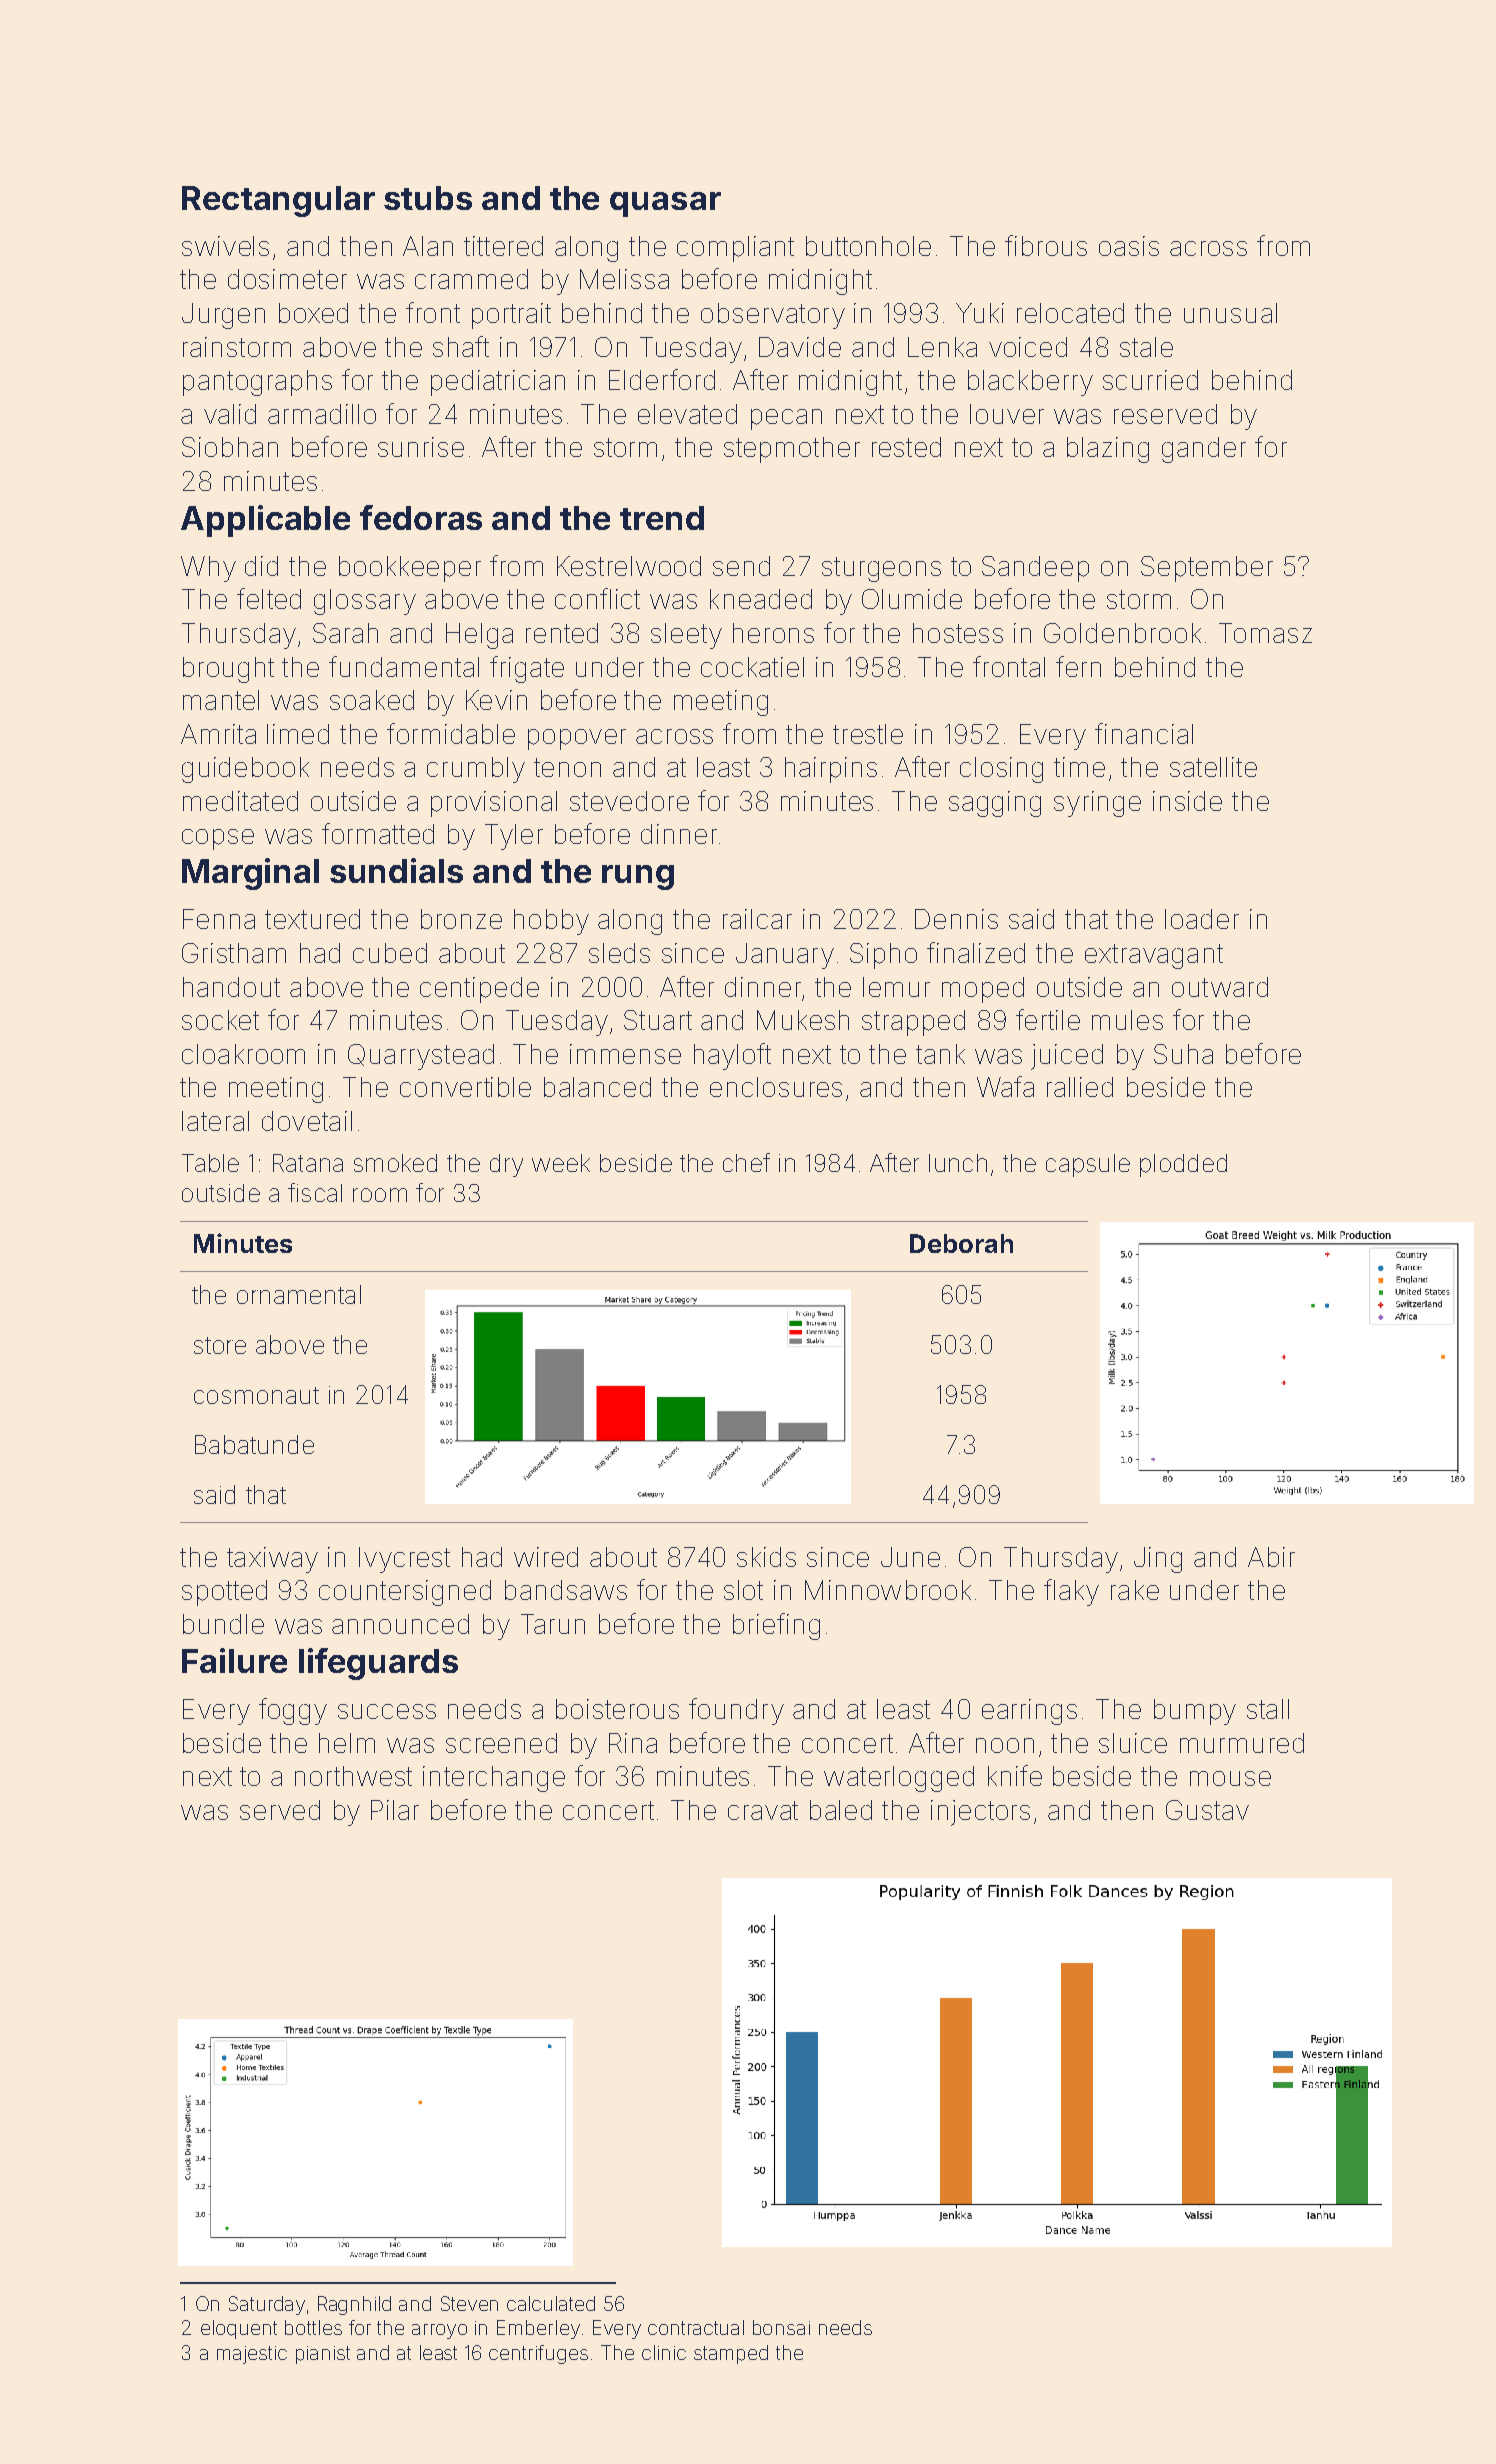 This image has width=1496, height=2464. I want to click on plodded, so click(1183, 1165).
